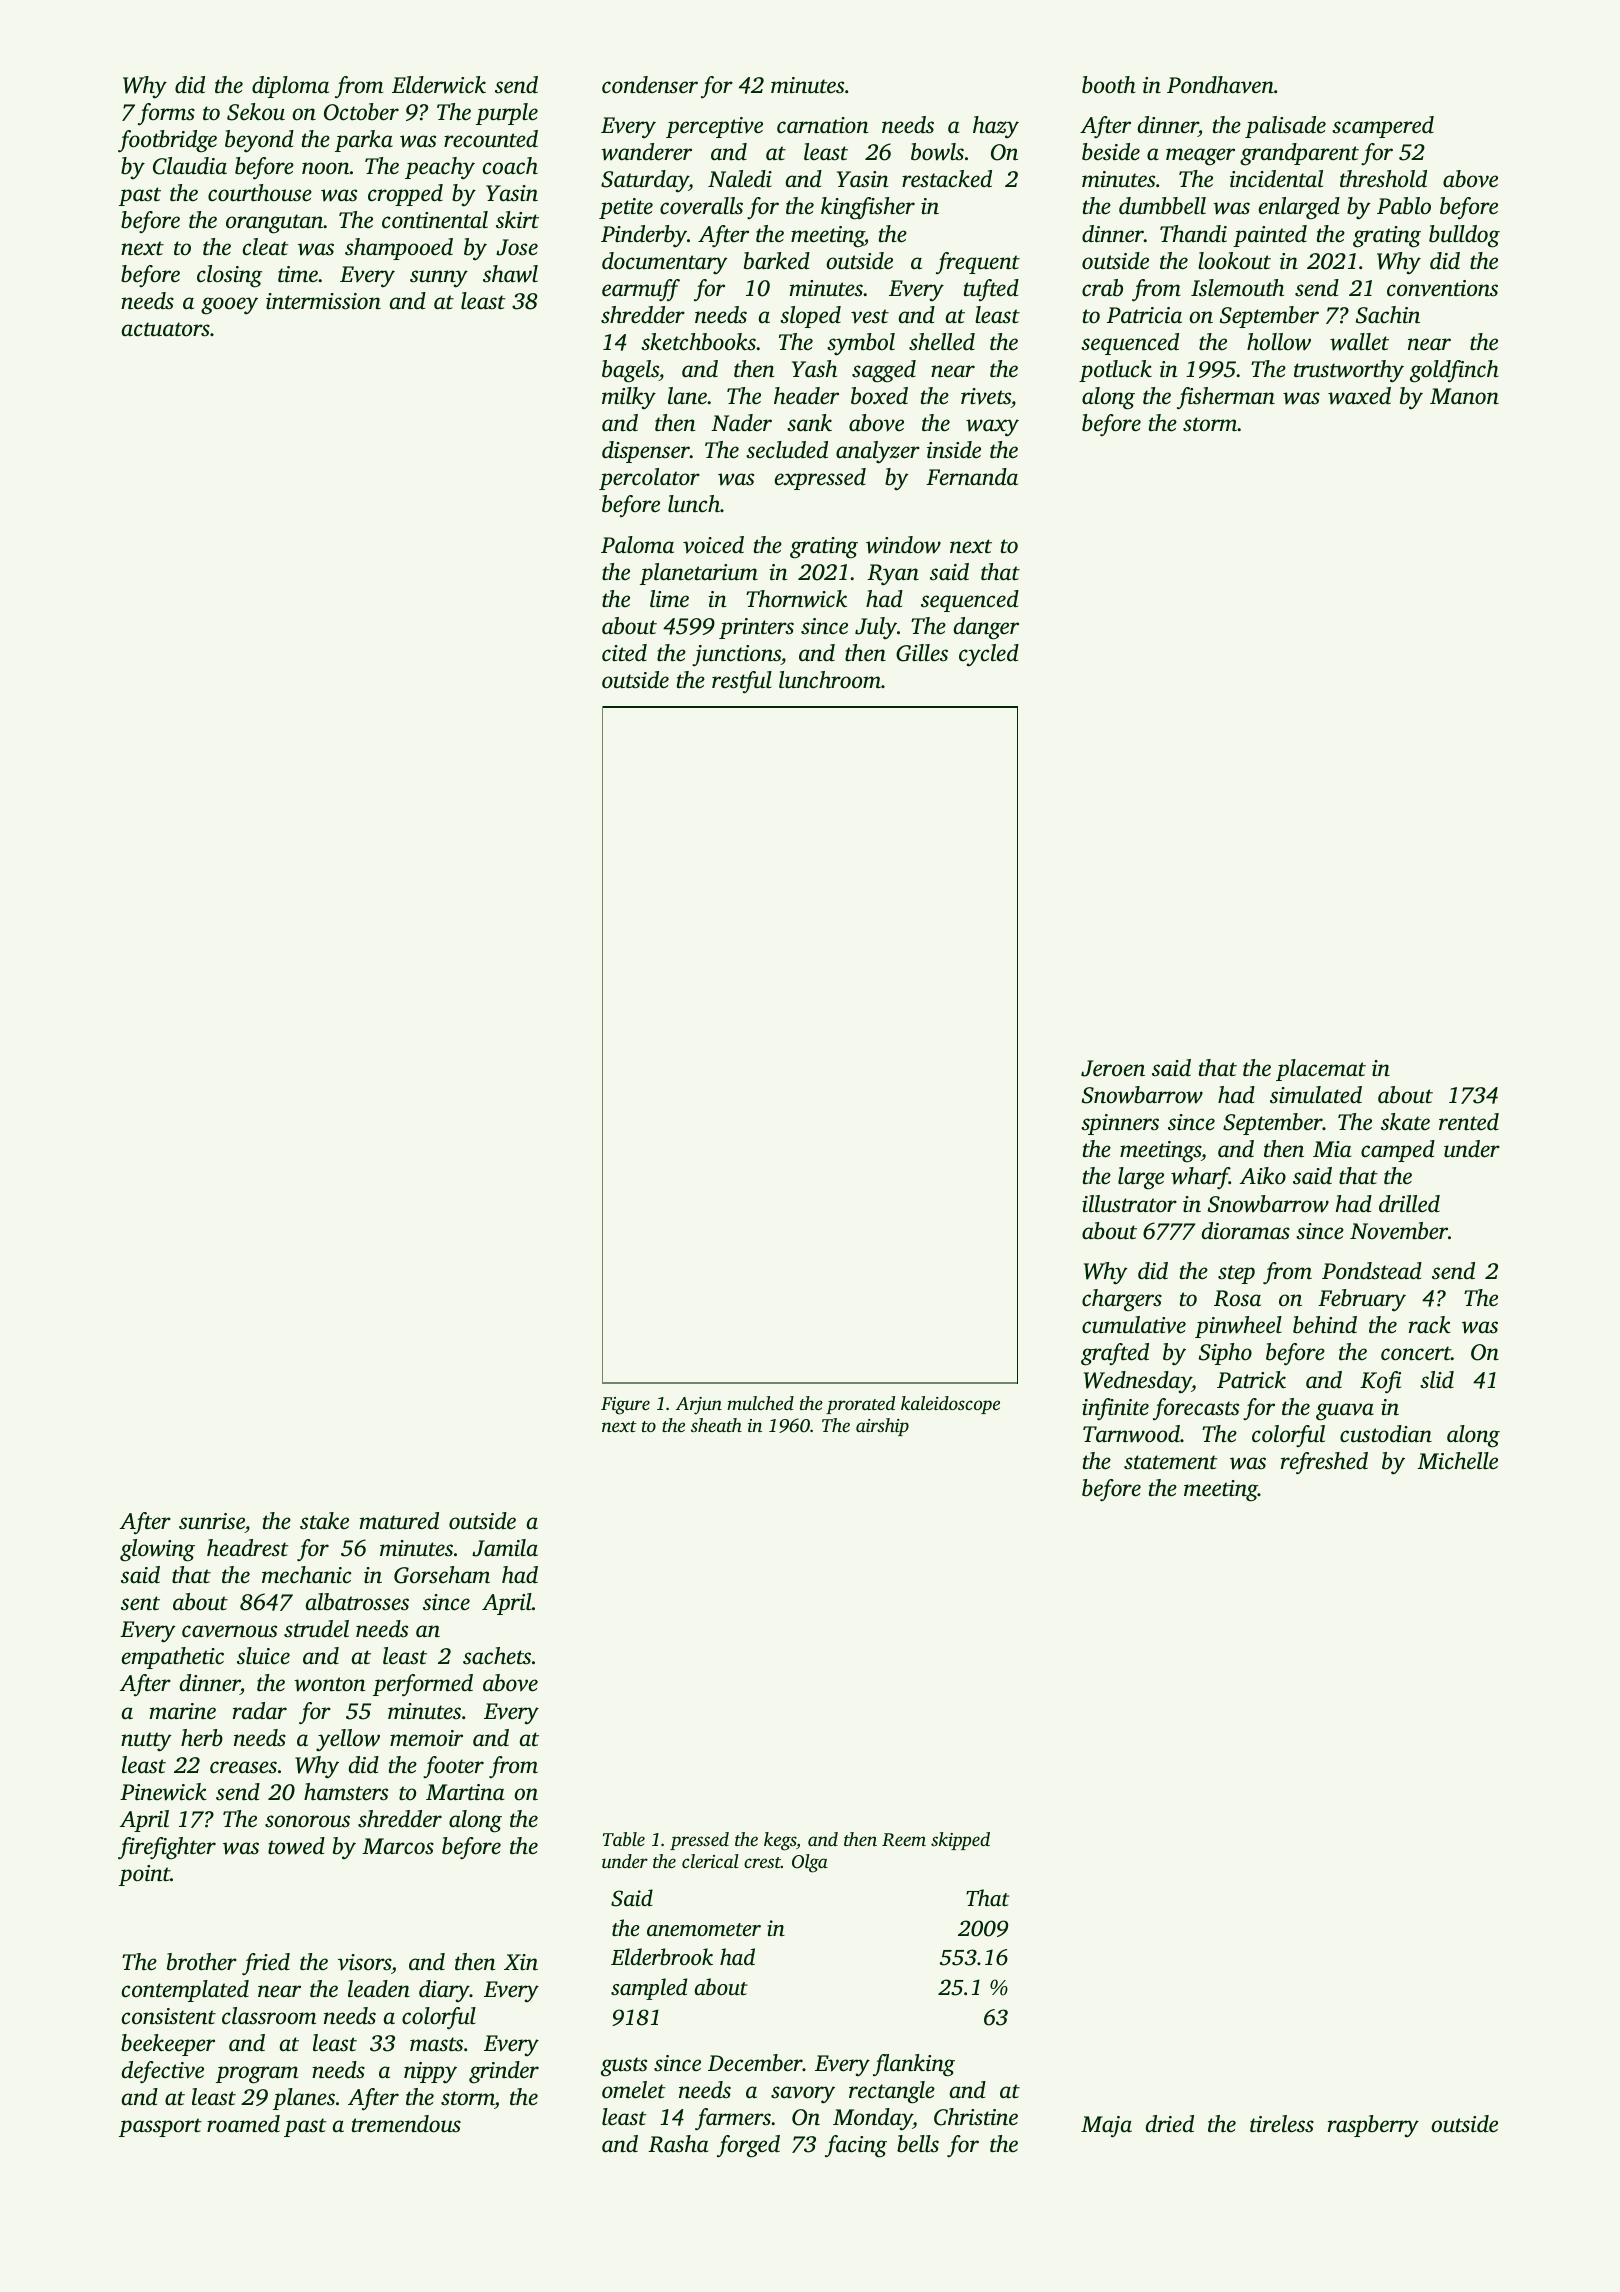 This image has width=1620, height=2292. Describe the element at coordinates (290, 87) in the image. I see `diploma` at that location.
